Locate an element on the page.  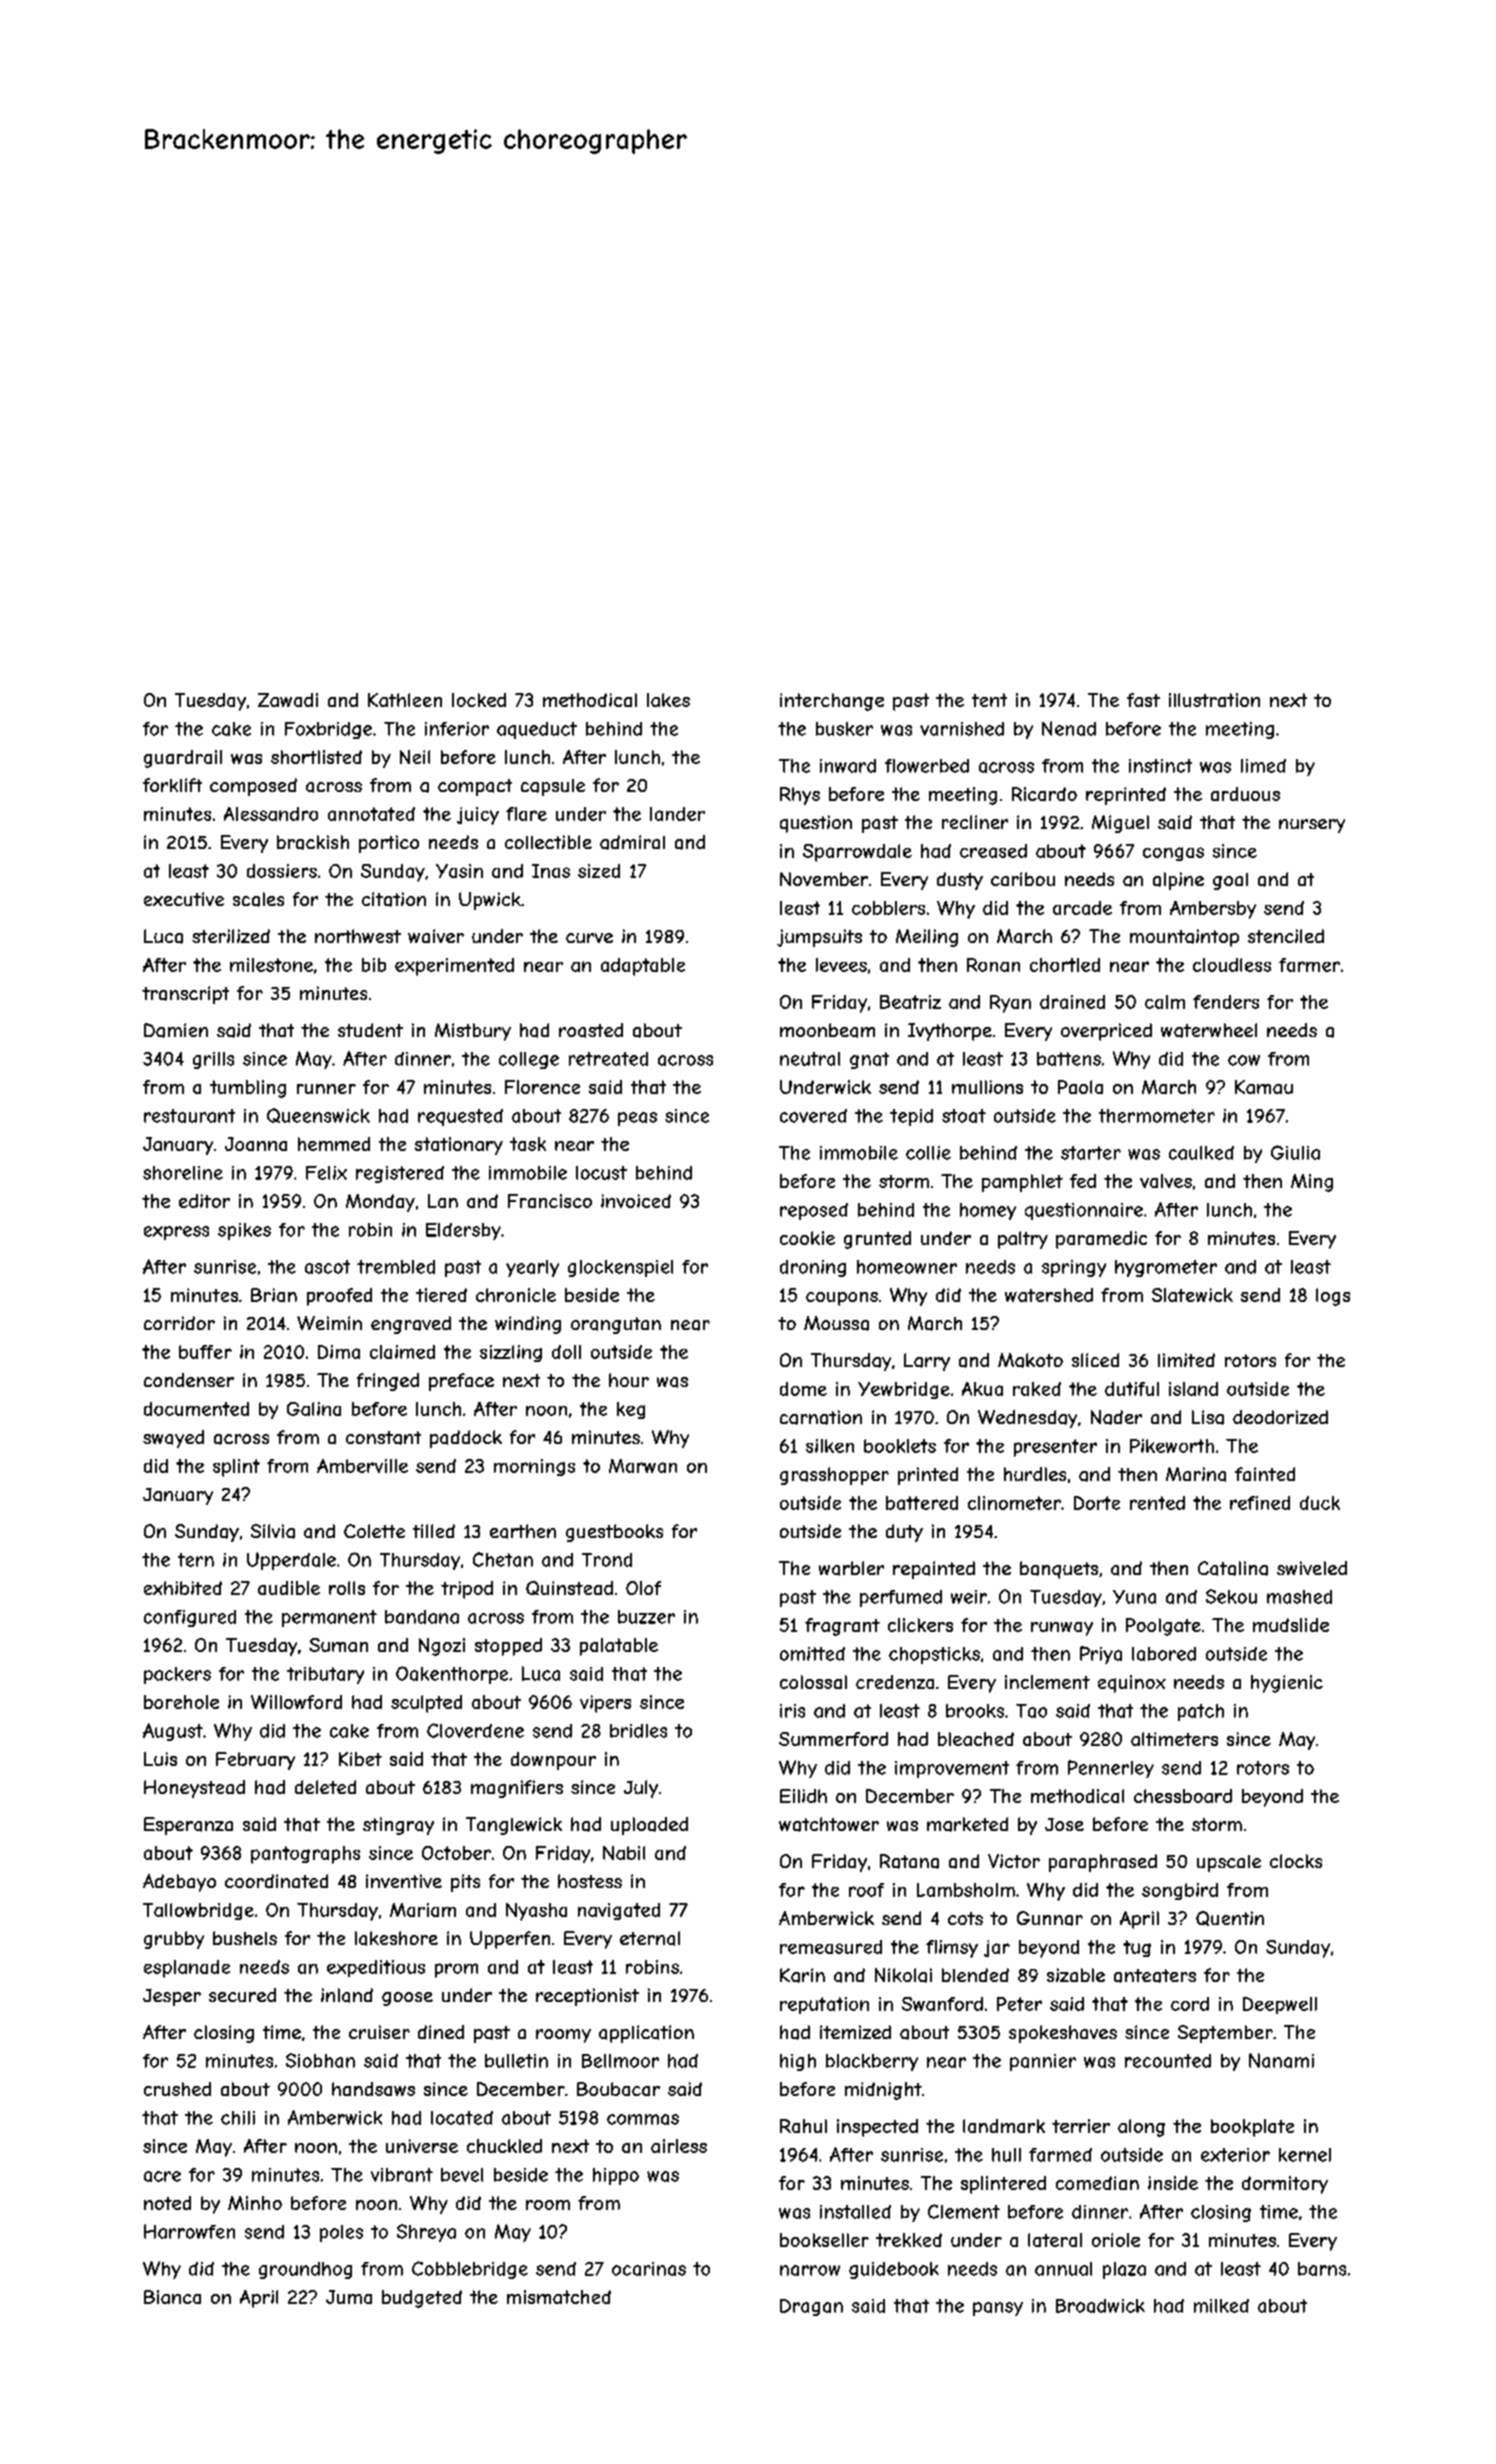
swayed is located at coordinates (173, 1439).
